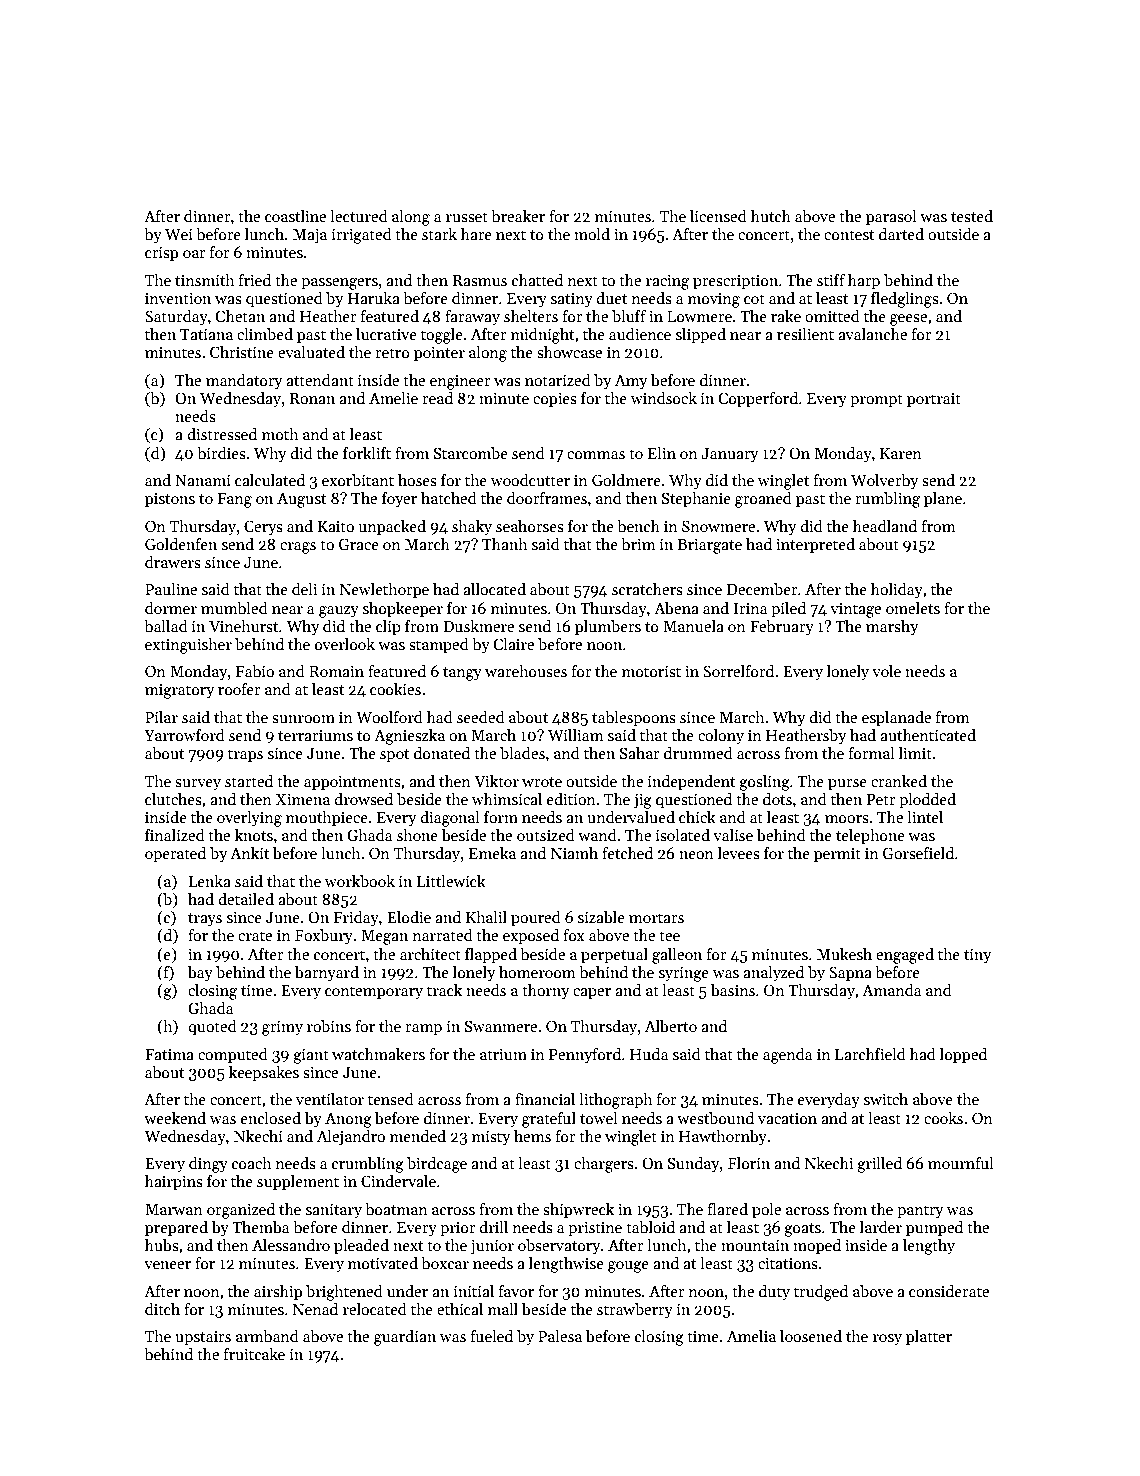 Image resolution: width=1140 pixels, height=1476 pixels. Describe the element at coordinates (513, 644) in the screenshot. I see `Claire` at that location.
